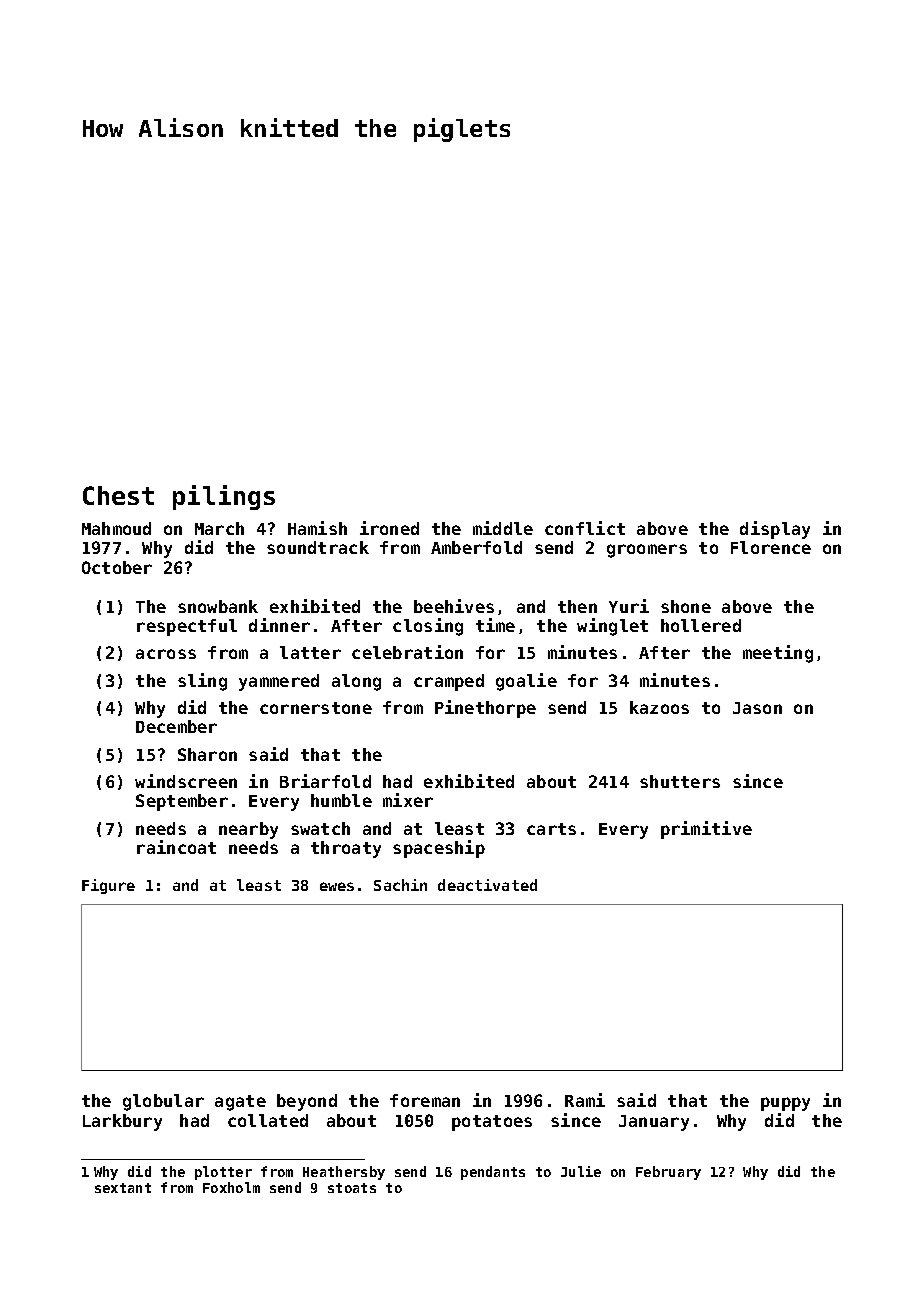 The height and width of the screenshot is (1308, 924). Describe the element at coordinates (163, 1102) in the screenshot. I see `globular` at that location.
